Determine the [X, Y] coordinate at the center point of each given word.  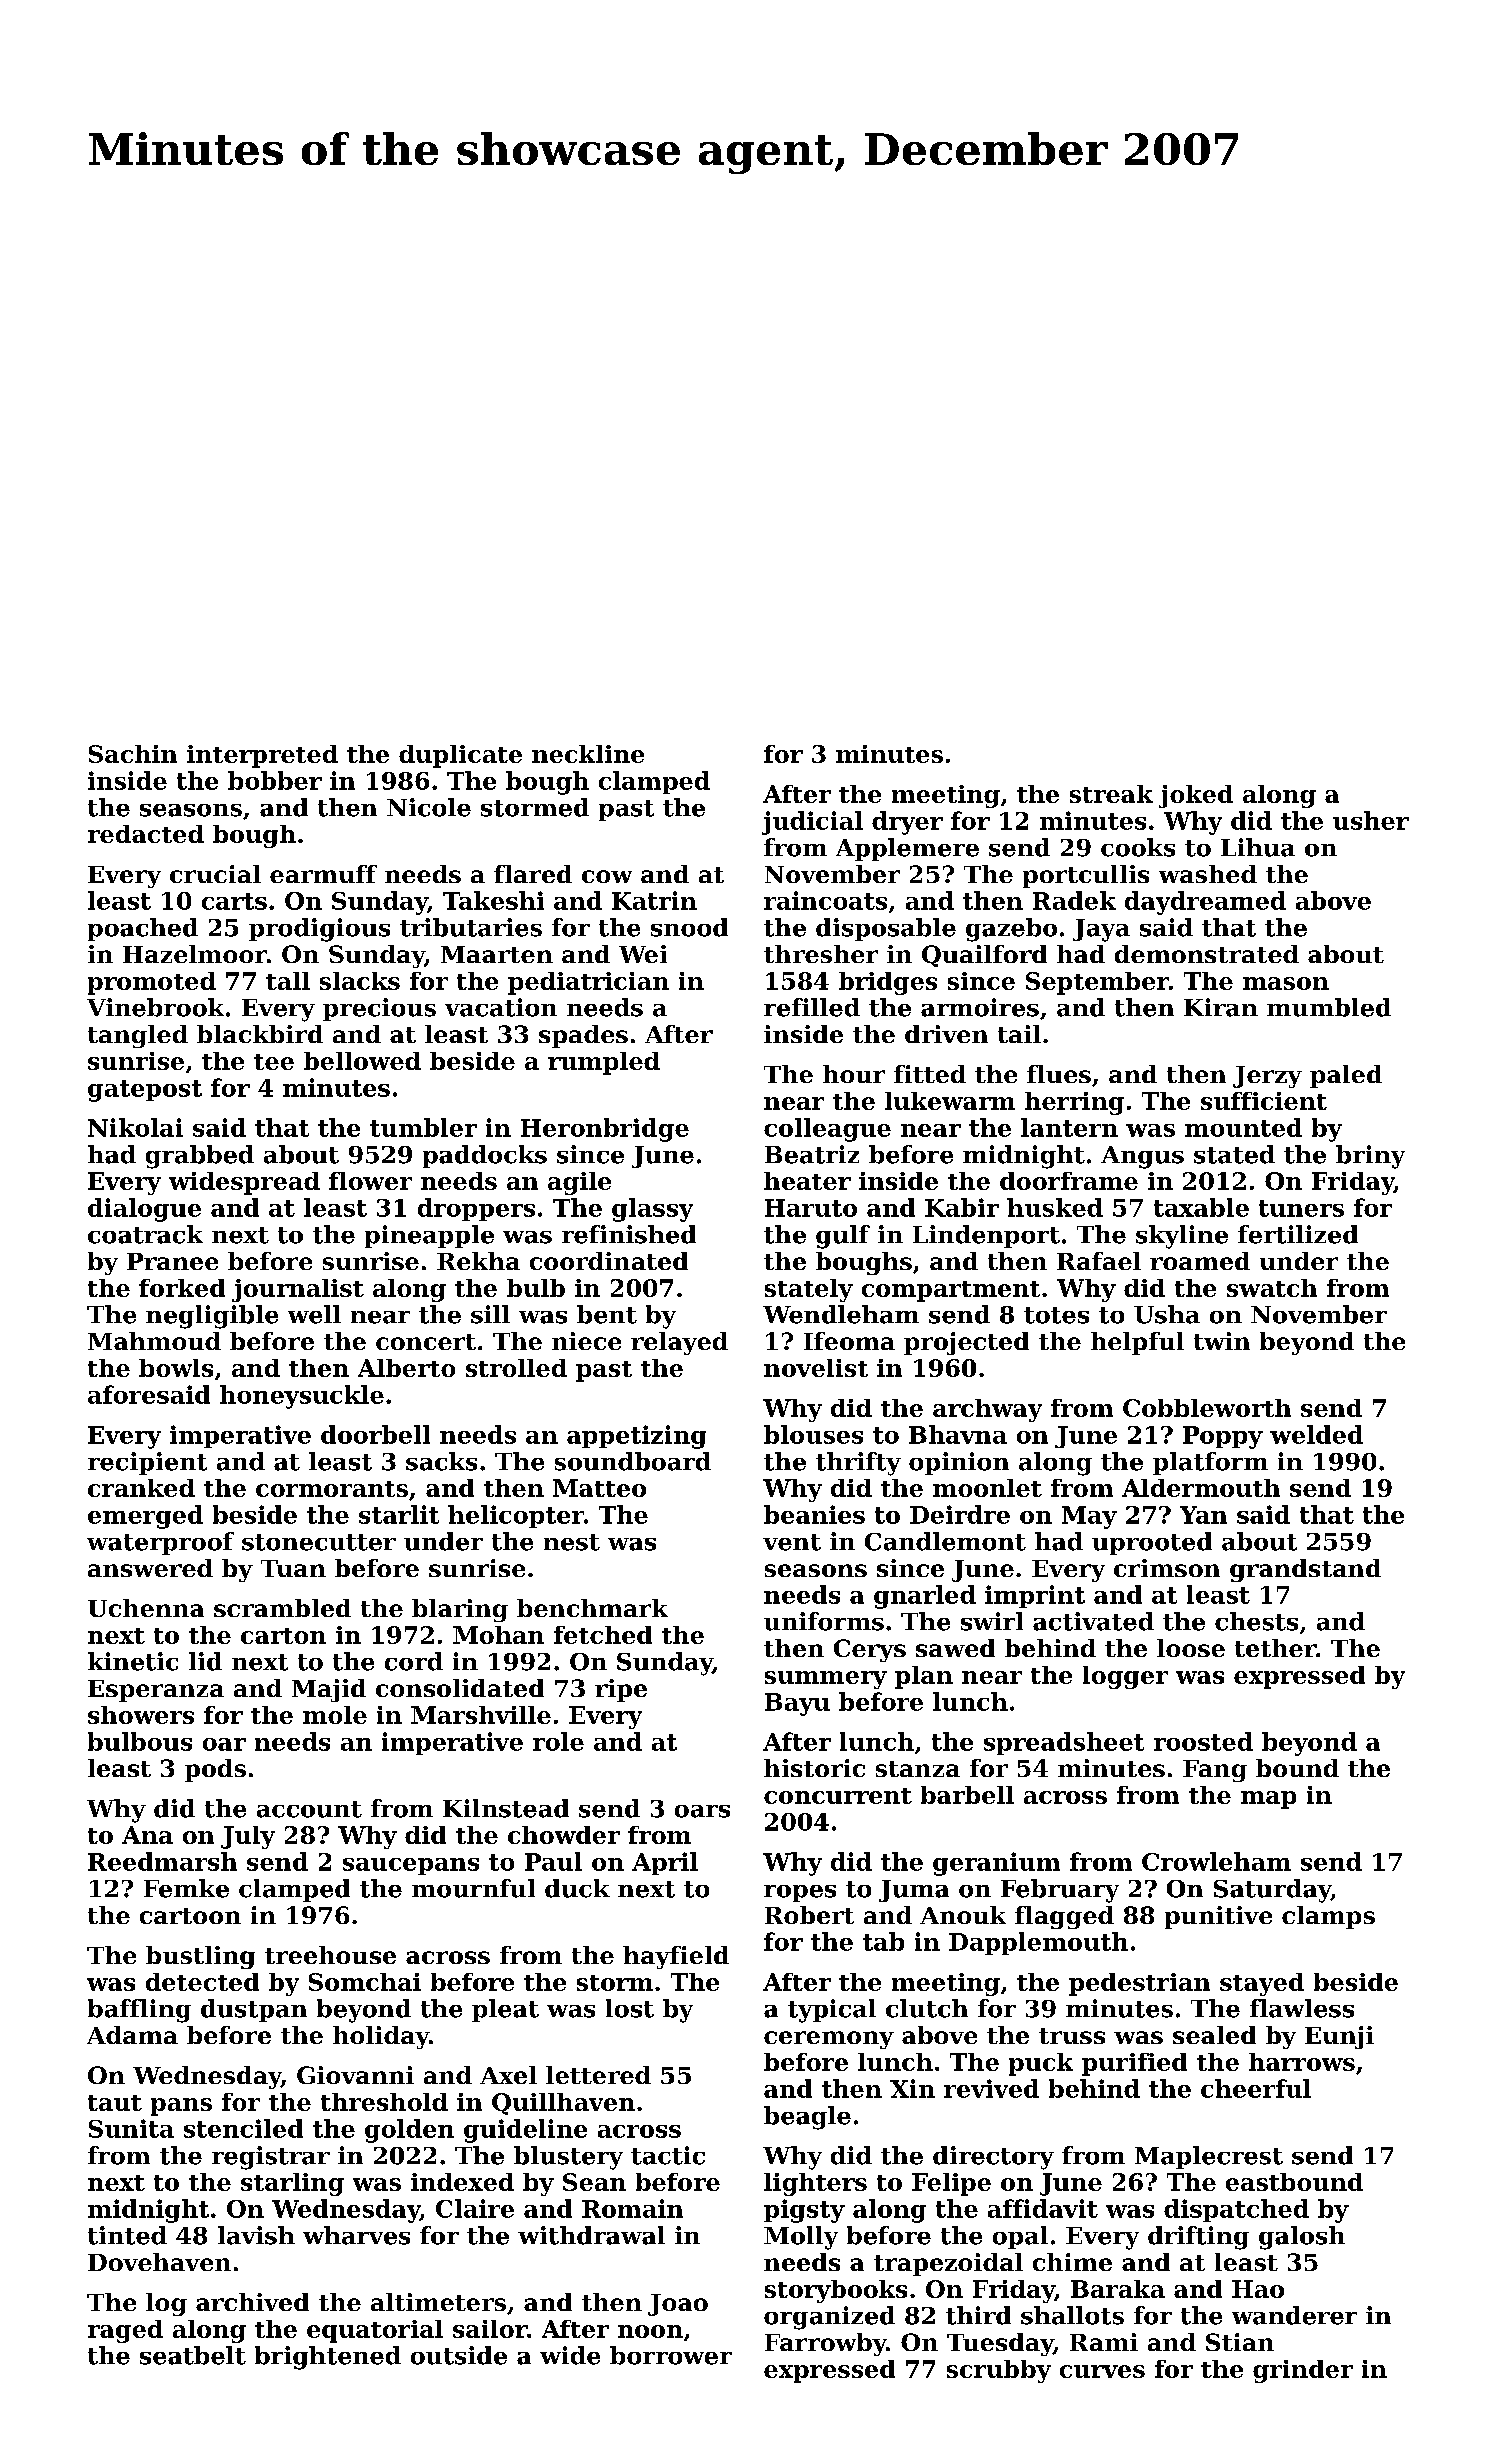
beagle [807, 2118]
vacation [501, 1007]
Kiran [1221, 1007]
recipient [147, 1463]
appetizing [636, 1437]
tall [288, 981]
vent [792, 1542]
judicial [812, 823]
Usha [1167, 1314]
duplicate [460, 756]
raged [125, 2331]
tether [1275, 1648]
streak [1111, 794]
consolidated [460, 1688]
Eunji [1339, 2037]
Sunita [131, 2128]
